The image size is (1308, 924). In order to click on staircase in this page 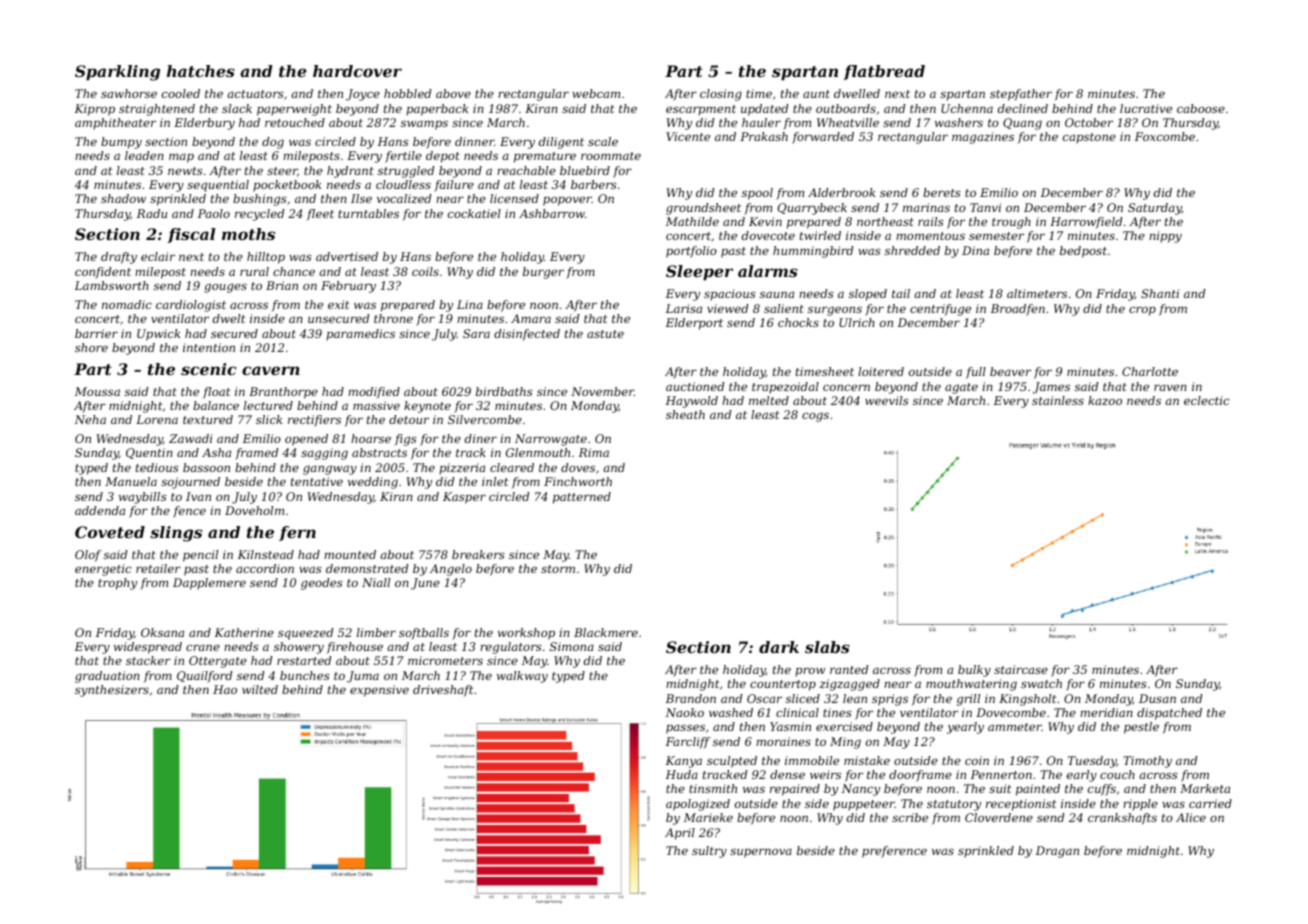, I will do `click(1021, 669)`.
